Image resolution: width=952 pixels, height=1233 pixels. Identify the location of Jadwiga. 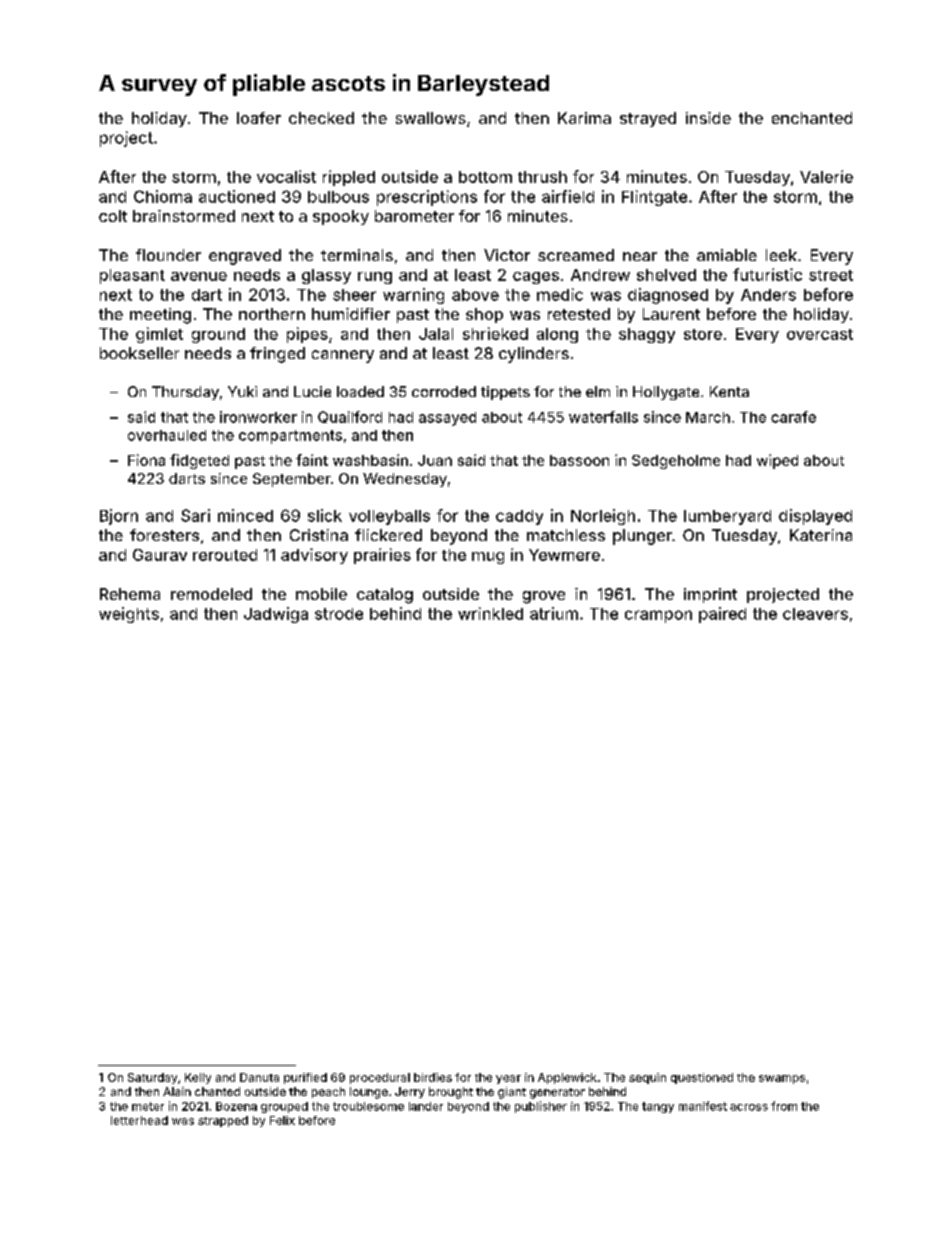
(276, 615).
